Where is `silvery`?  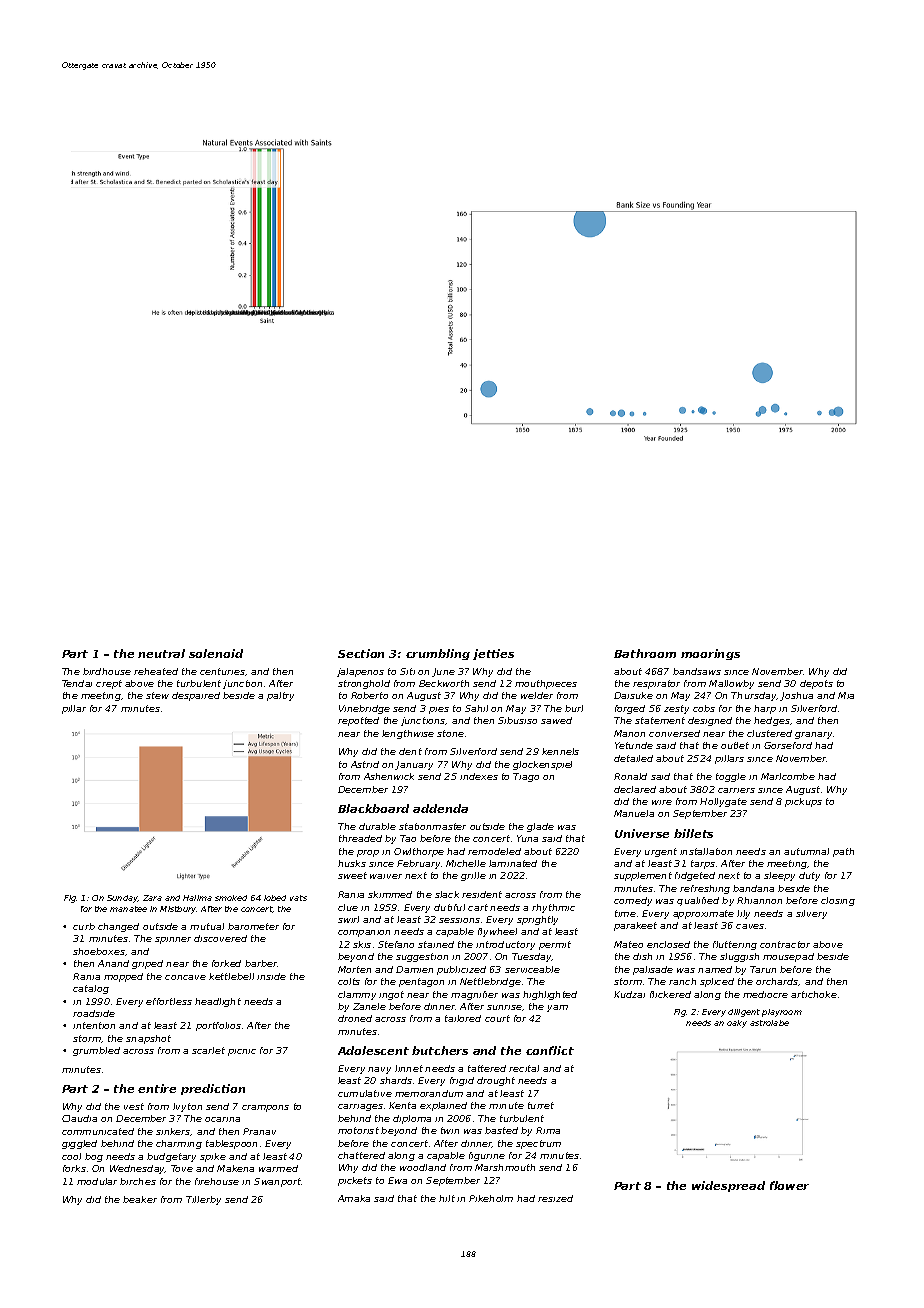
silvery is located at coordinates (811, 914).
